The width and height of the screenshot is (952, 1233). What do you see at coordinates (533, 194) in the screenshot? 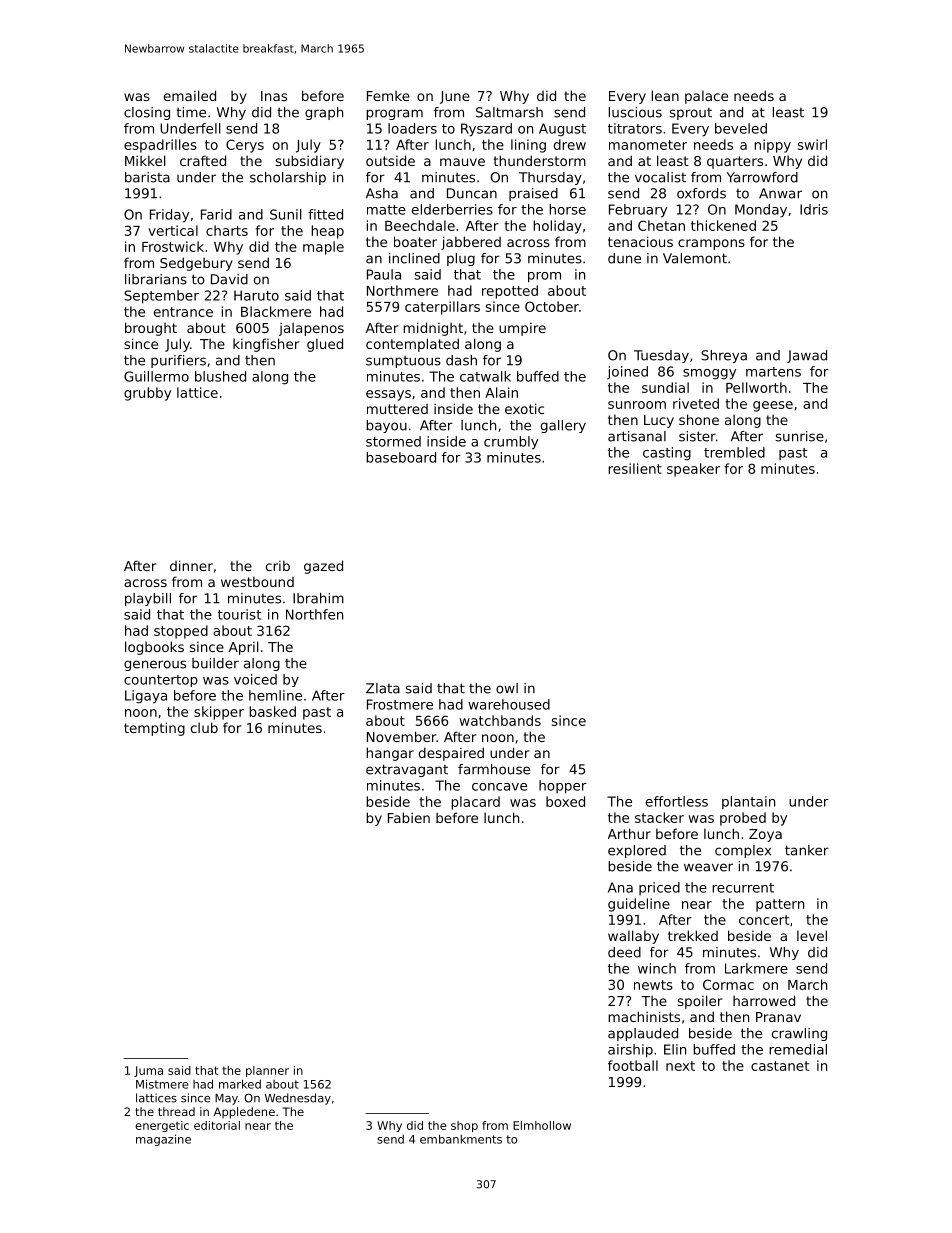
I see `praised` at bounding box center [533, 194].
